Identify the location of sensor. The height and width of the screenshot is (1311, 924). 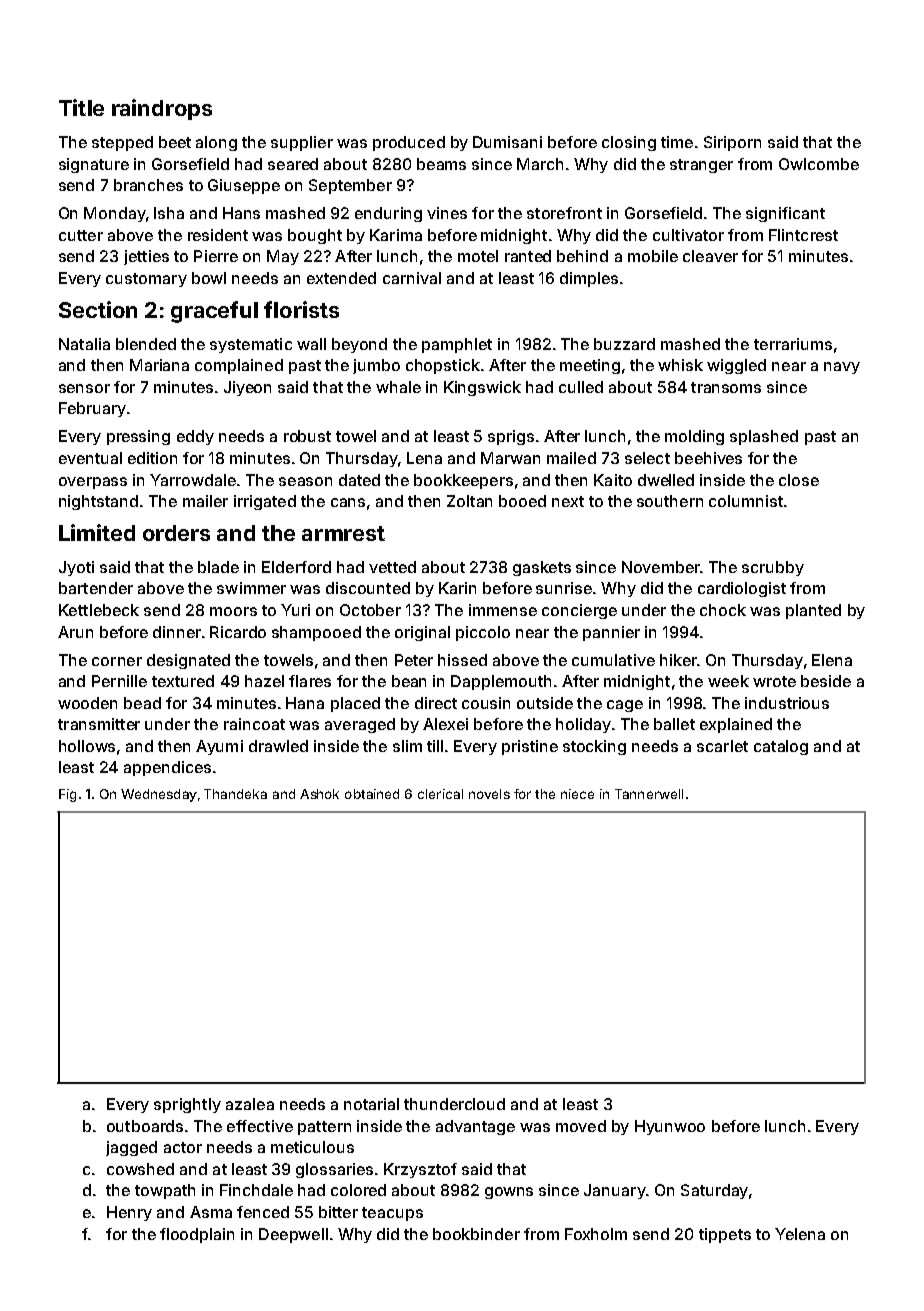
(84, 388).
